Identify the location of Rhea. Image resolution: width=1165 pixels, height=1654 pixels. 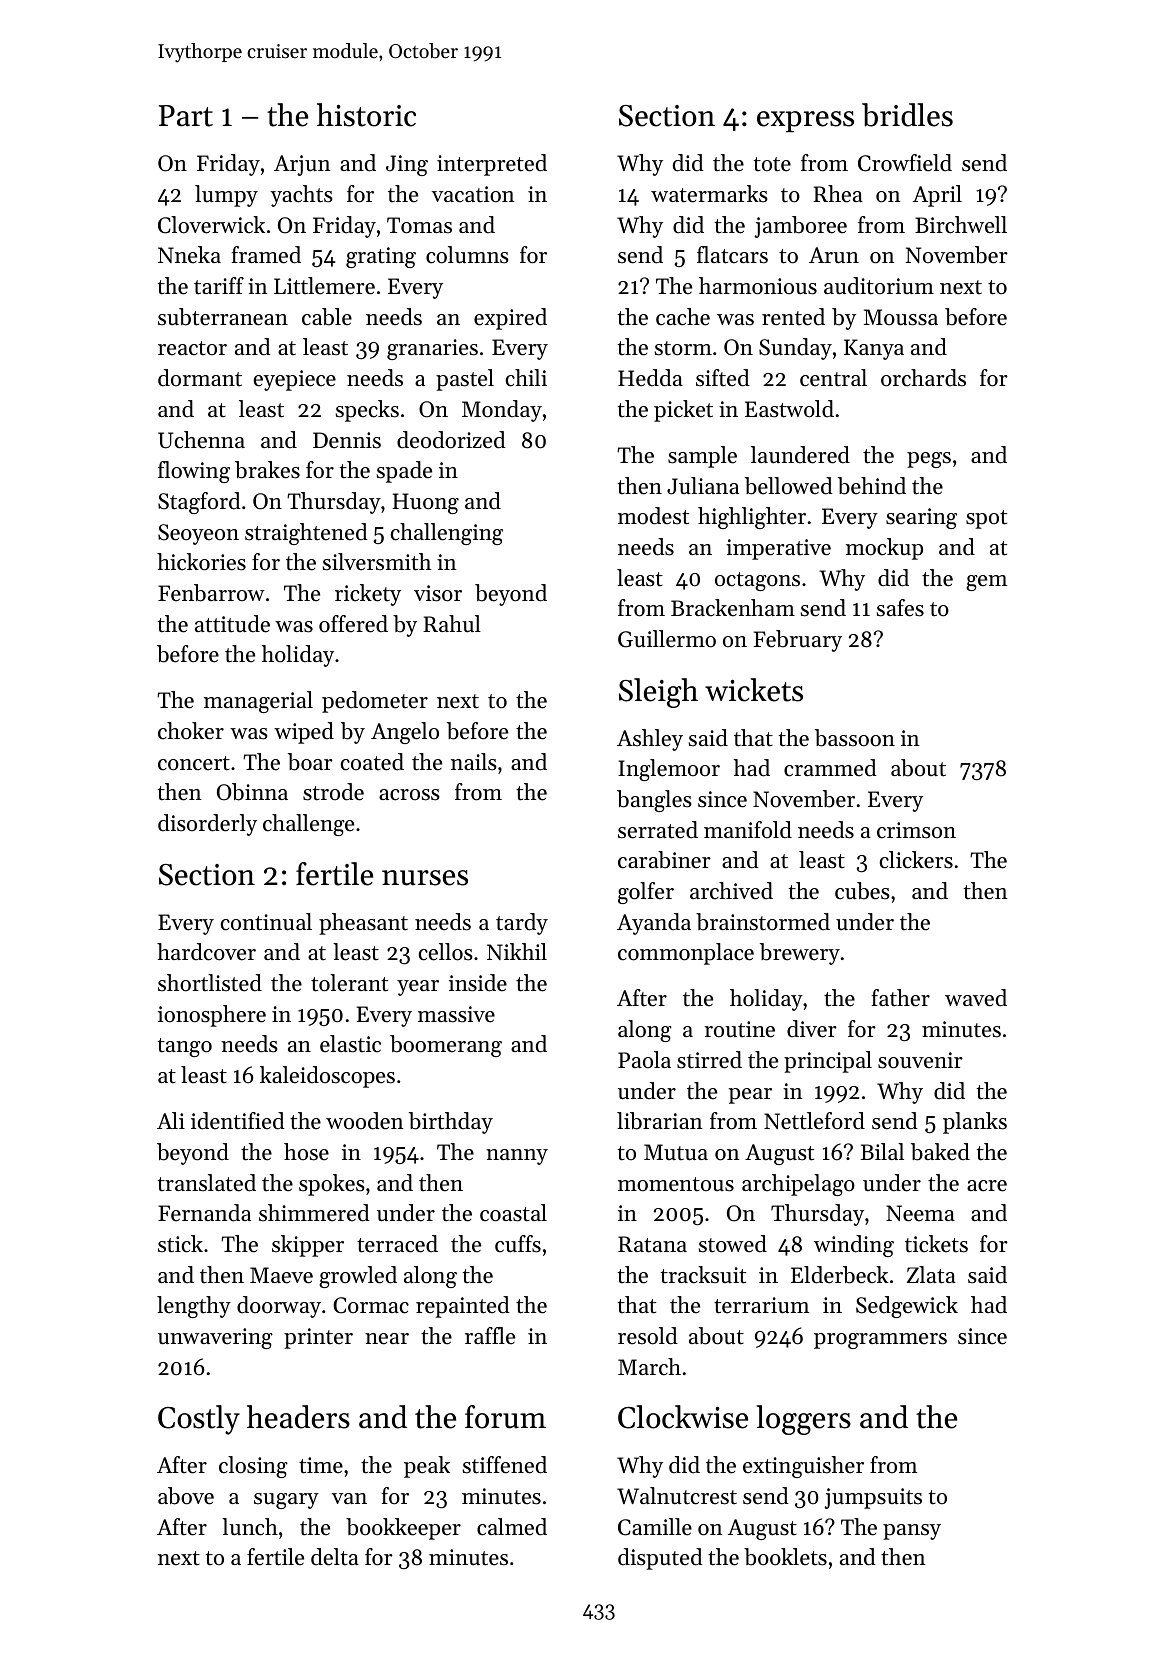
(838, 194).
